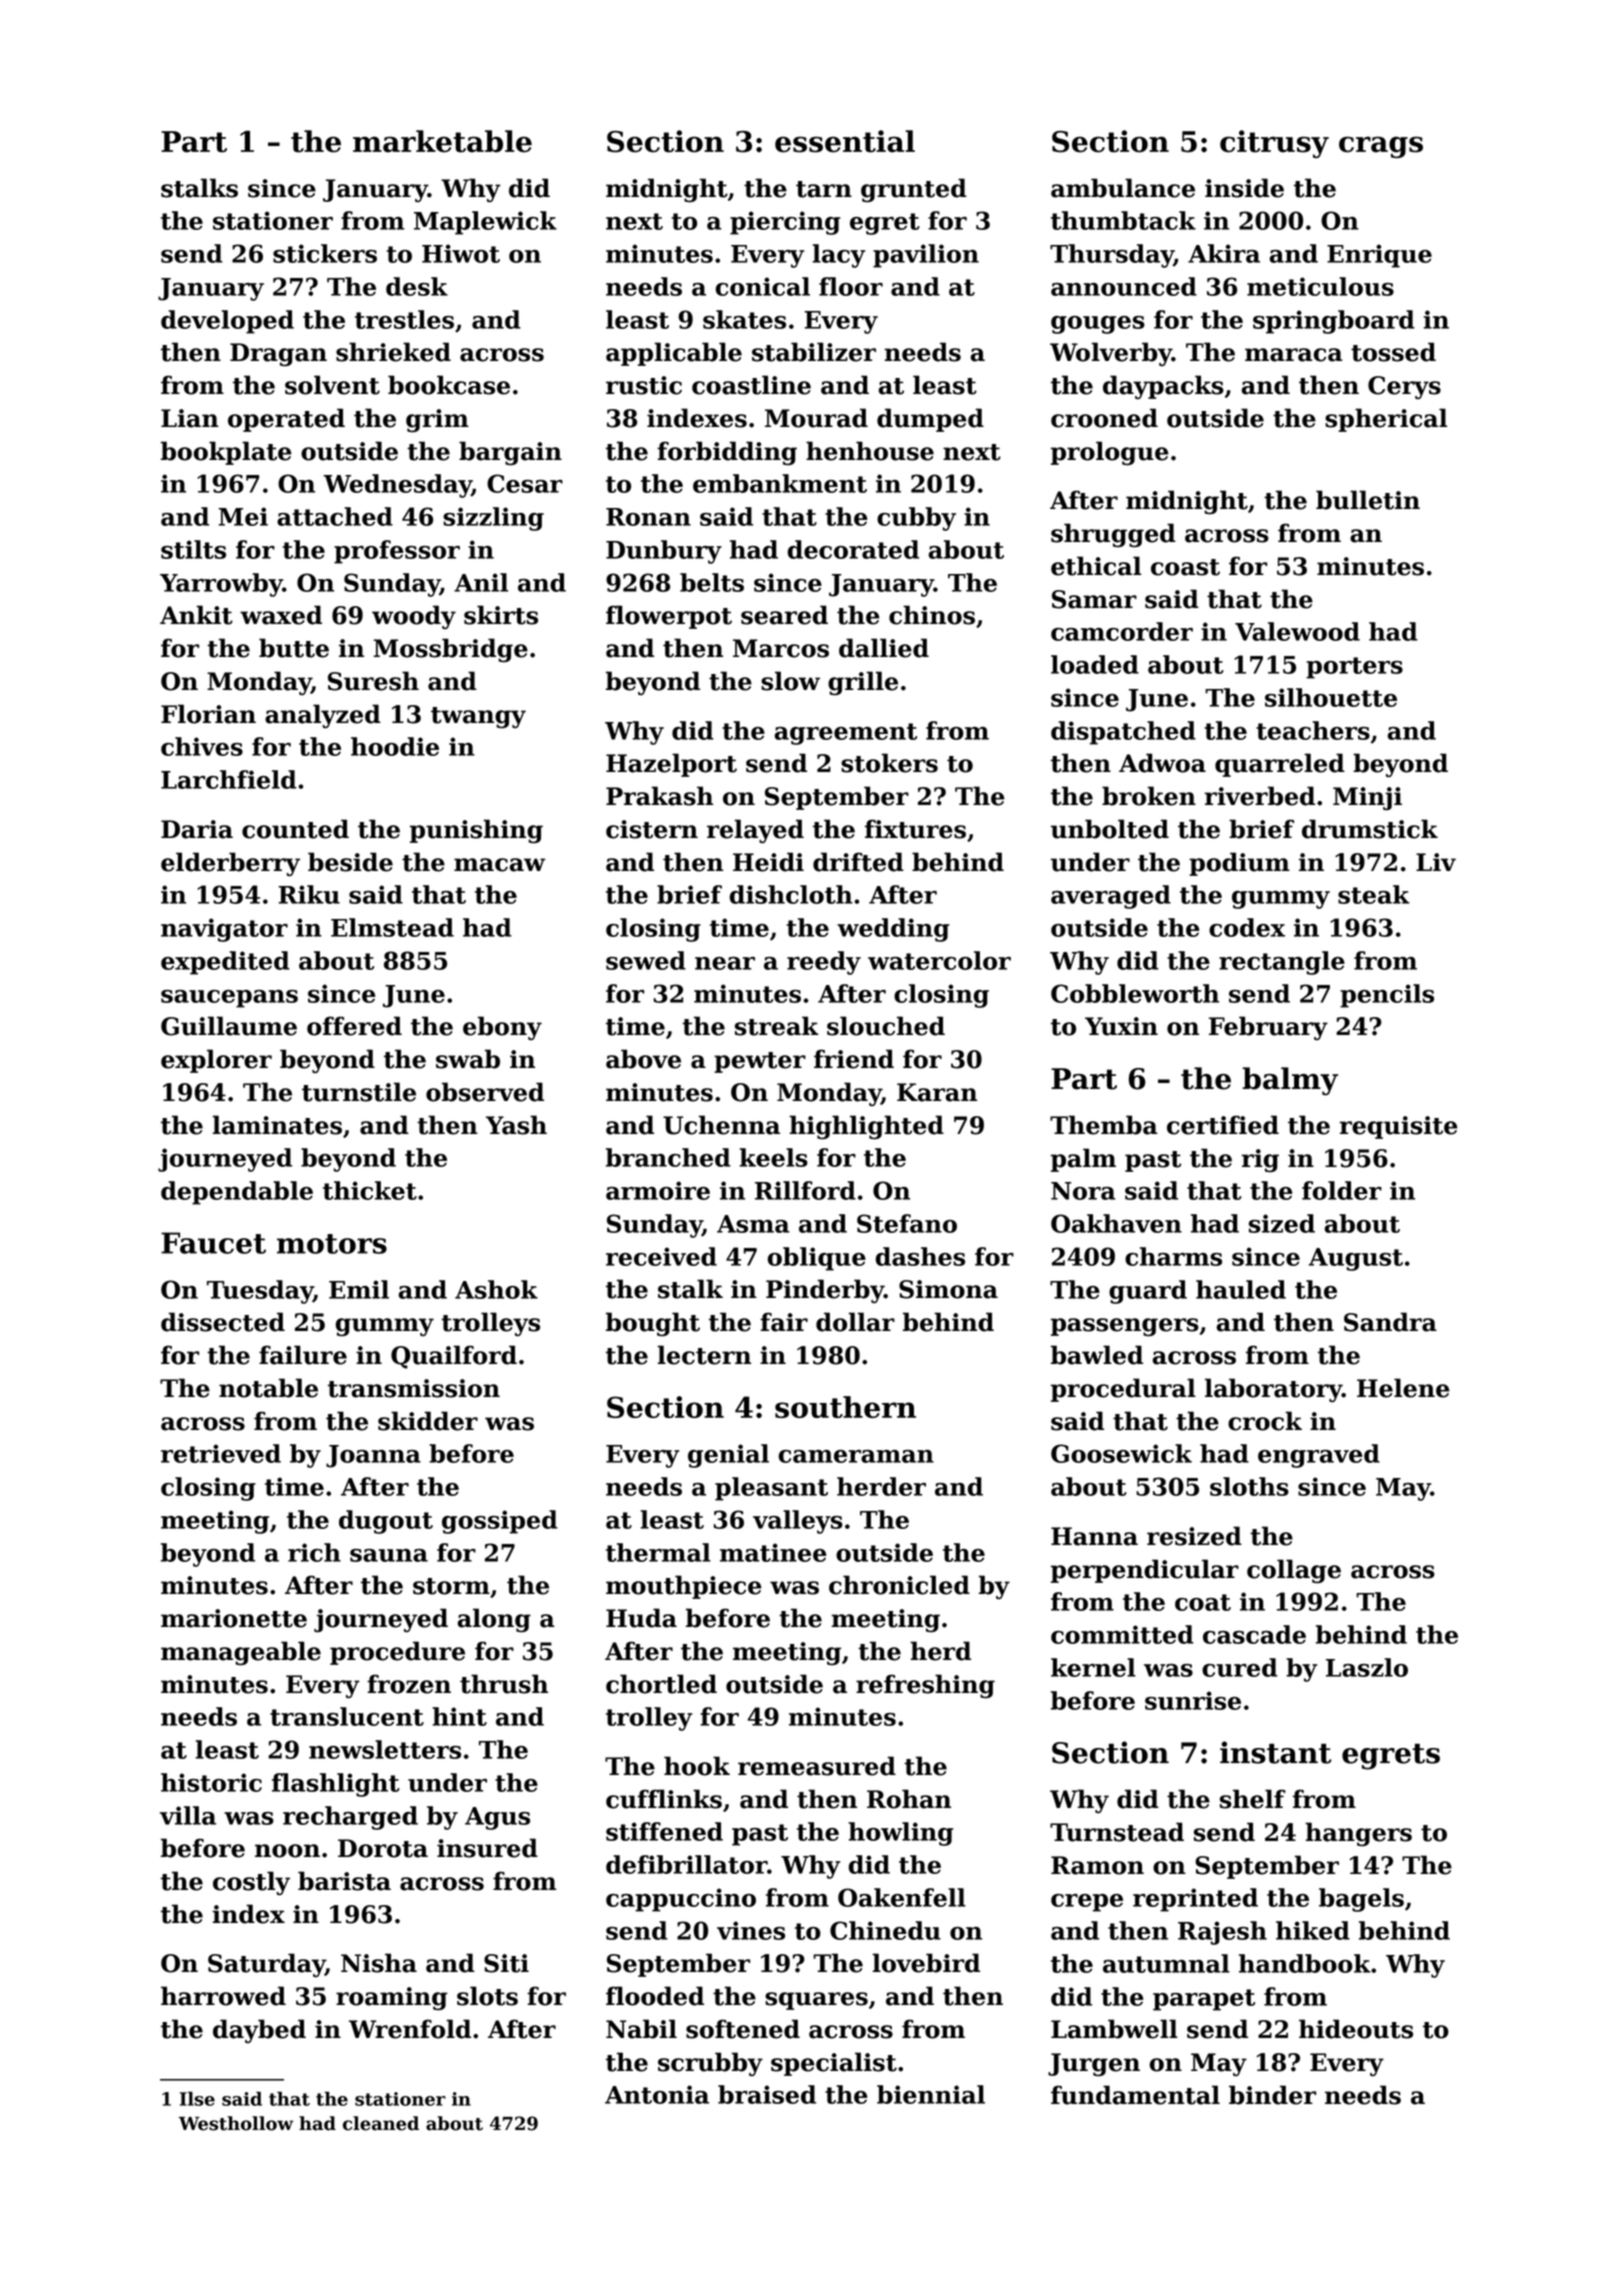 The image size is (1620, 2292). I want to click on lectern, so click(704, 1355).
